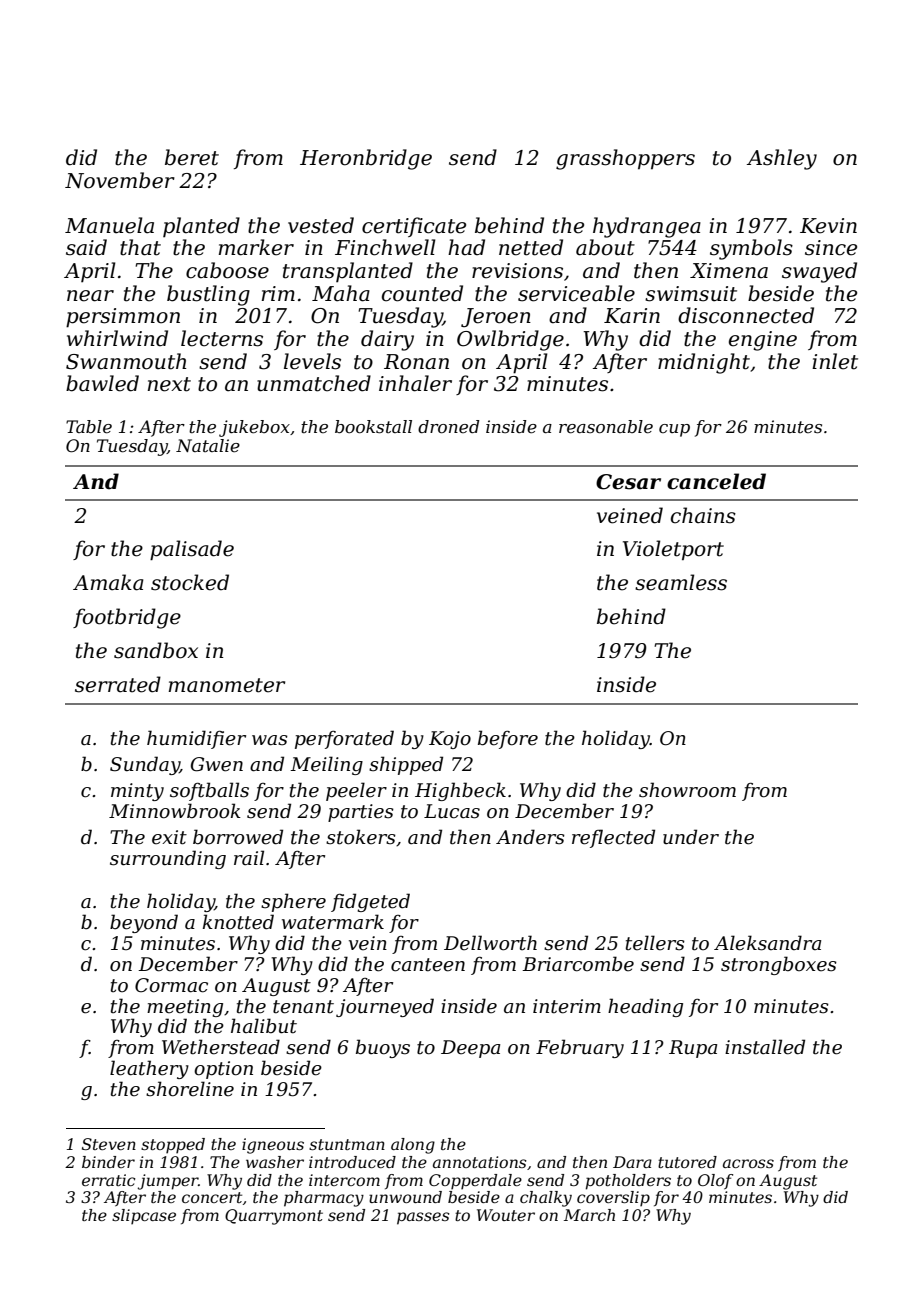 This page has width=924, height=1314. I want to click on minty, so click(137, 792).
